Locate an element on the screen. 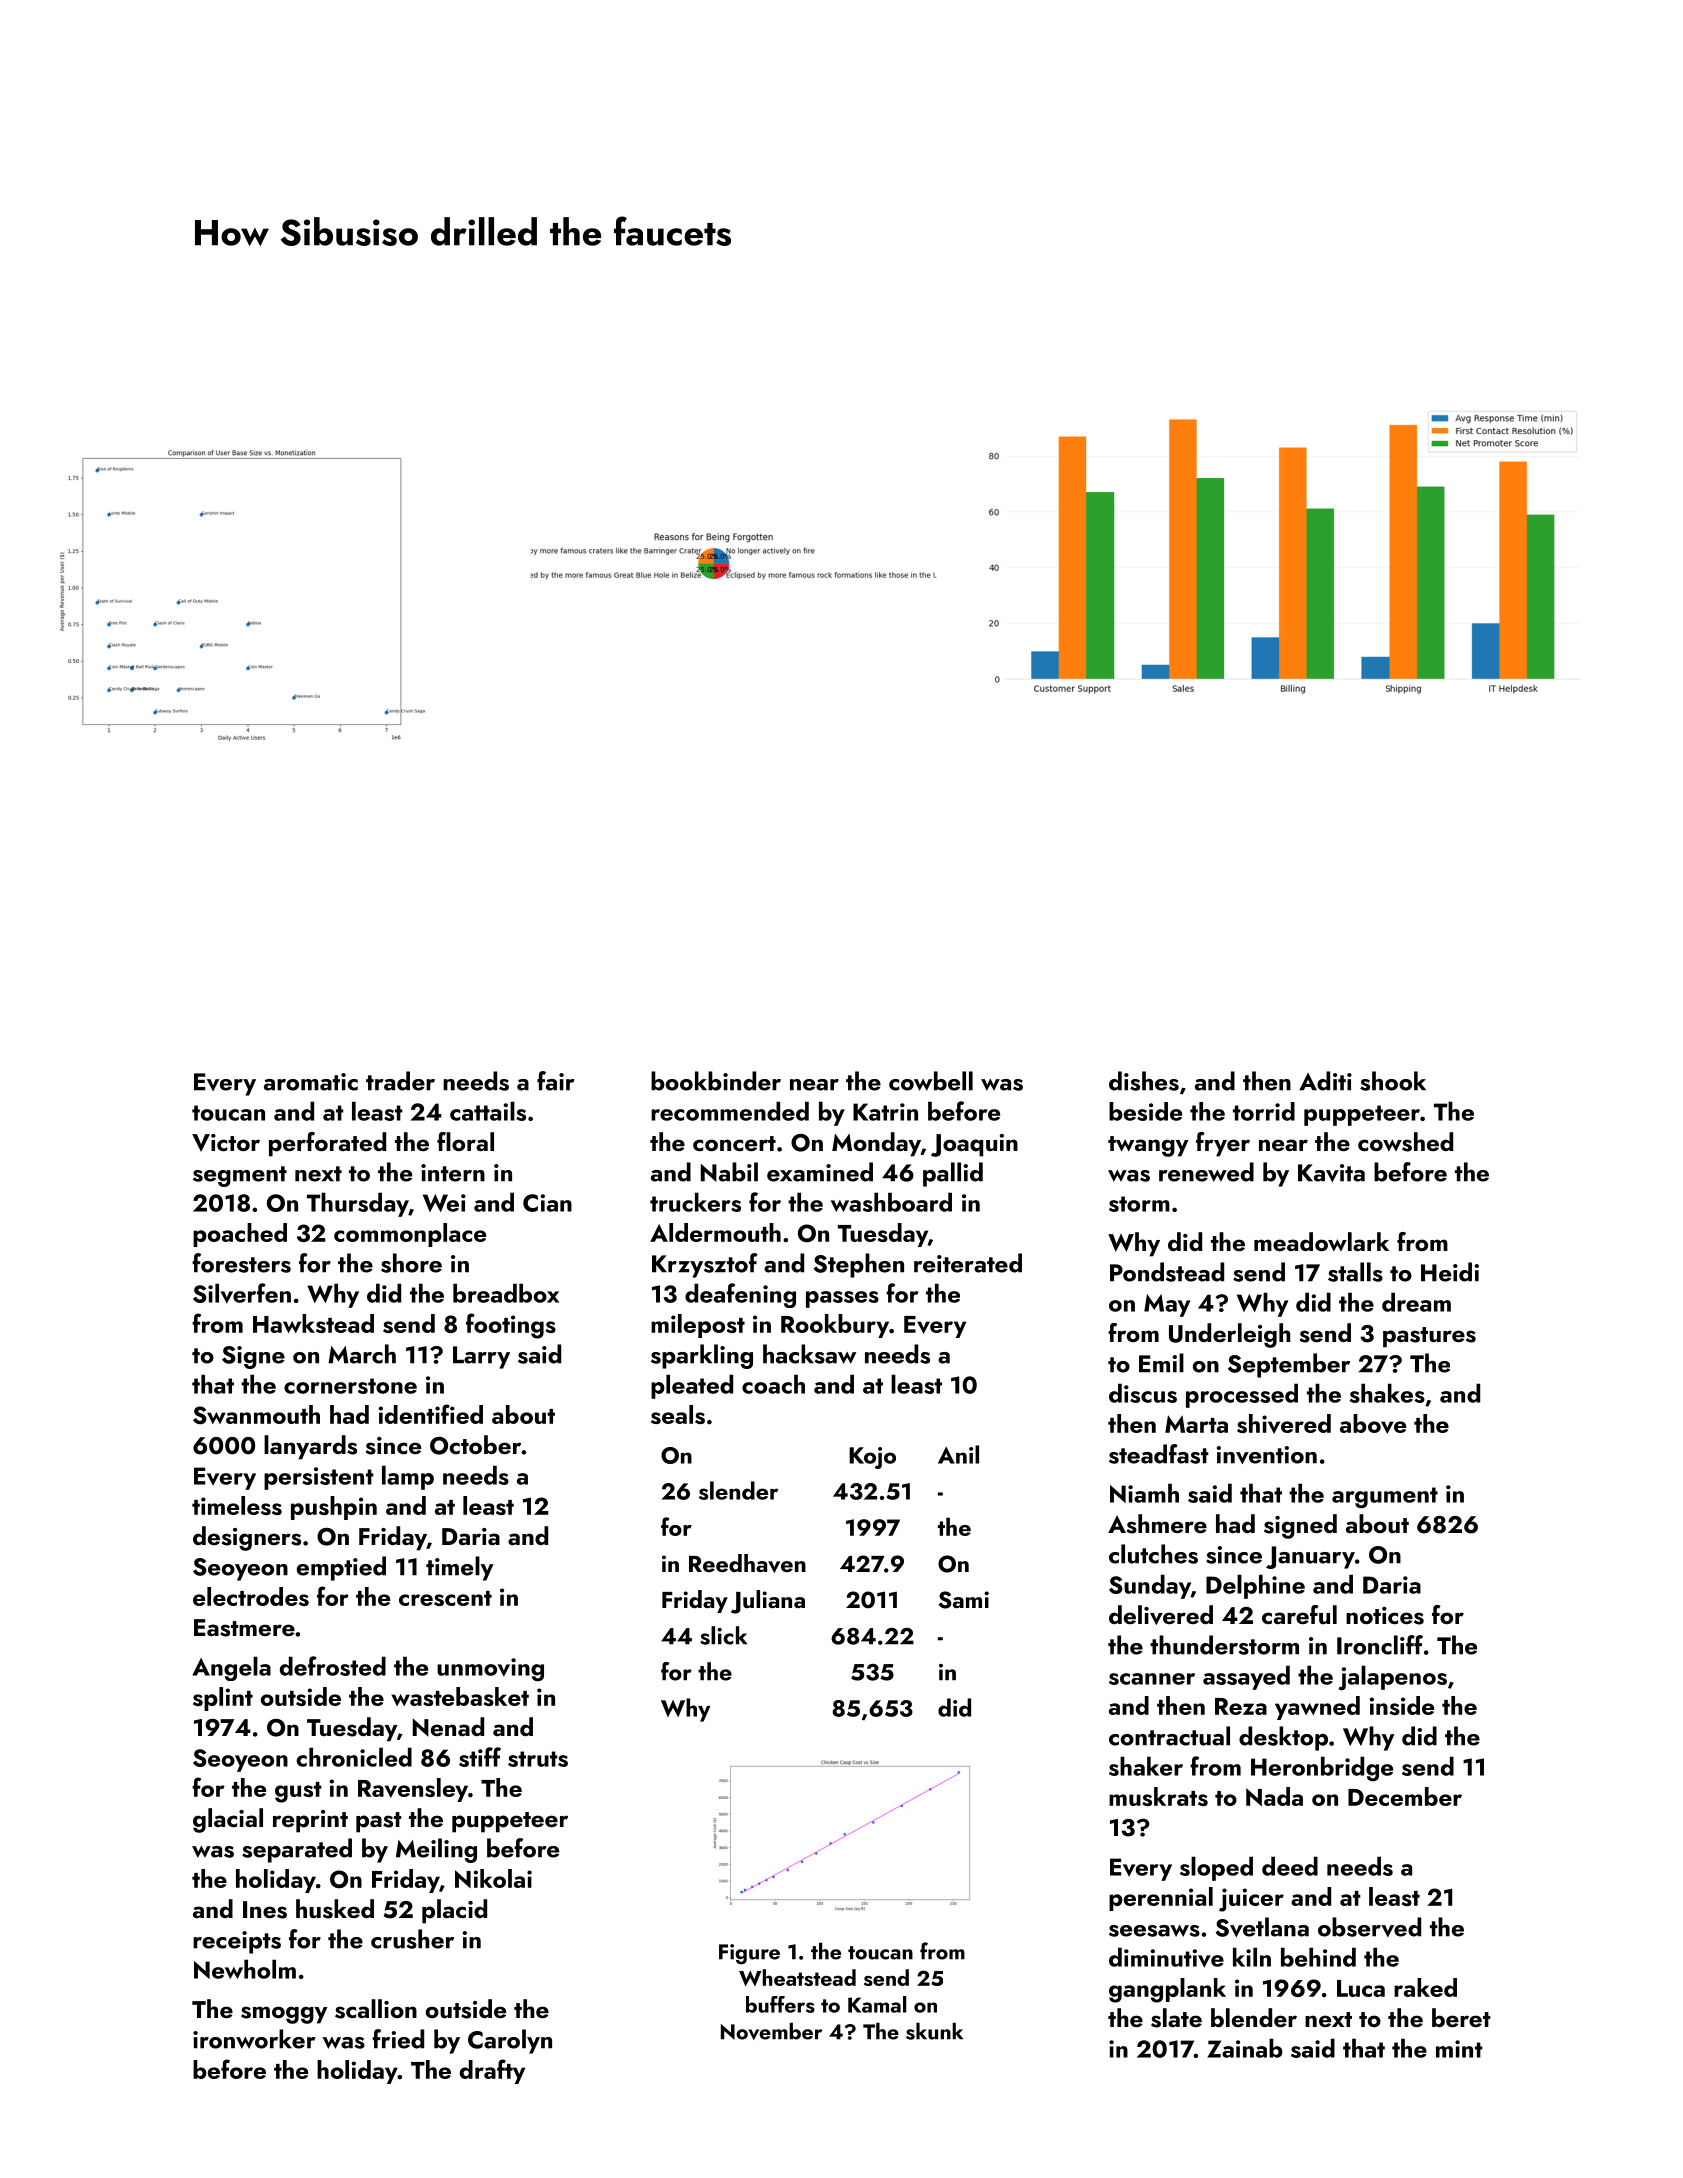 The width and height of the screenshot is (1683, 2178). stalls is located at coordinates (1355, 1272).
